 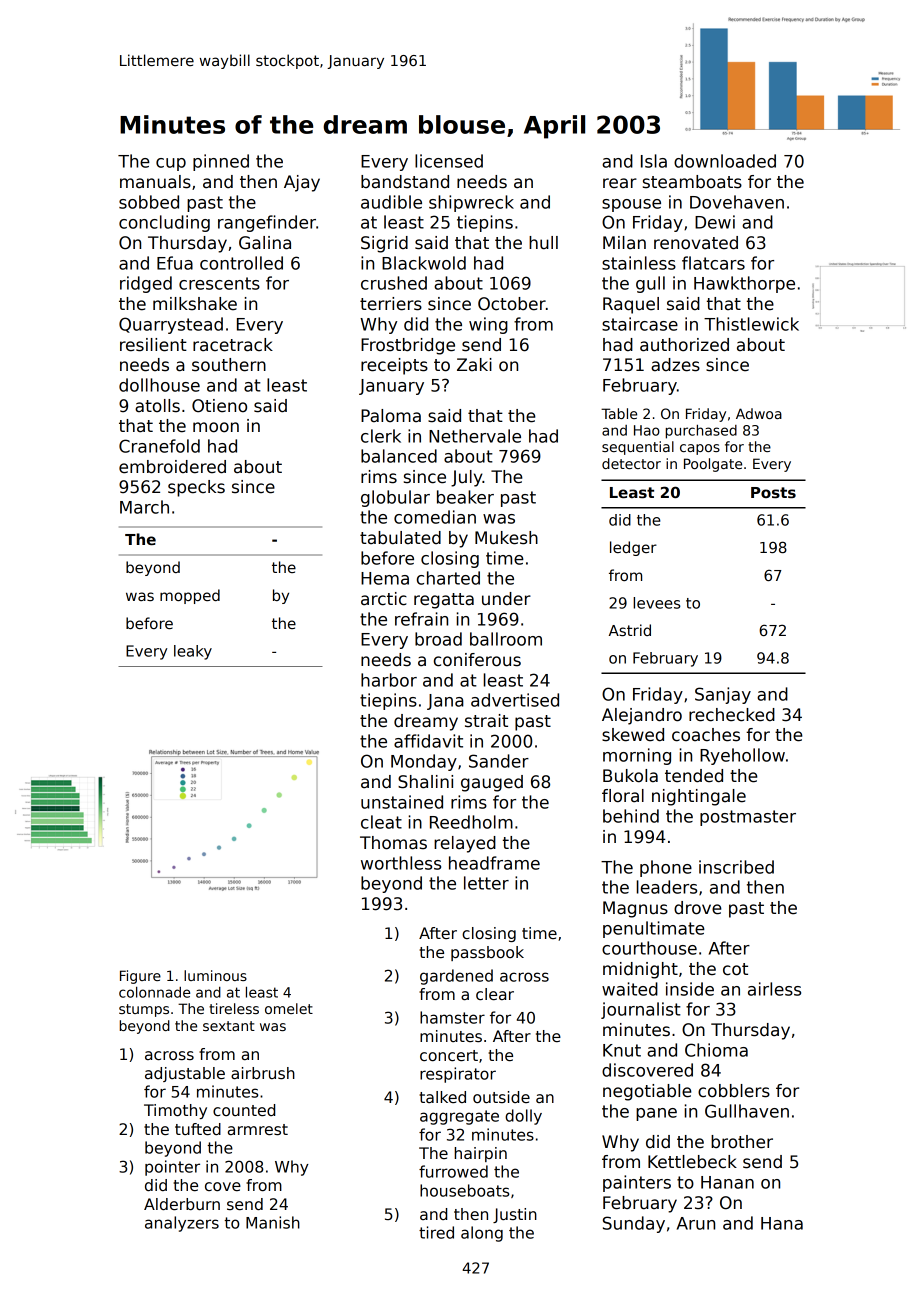 What do you see at coordinates (474, 364) in the screenshot?
I see `Zaki` at bounding box center [474, 364].
